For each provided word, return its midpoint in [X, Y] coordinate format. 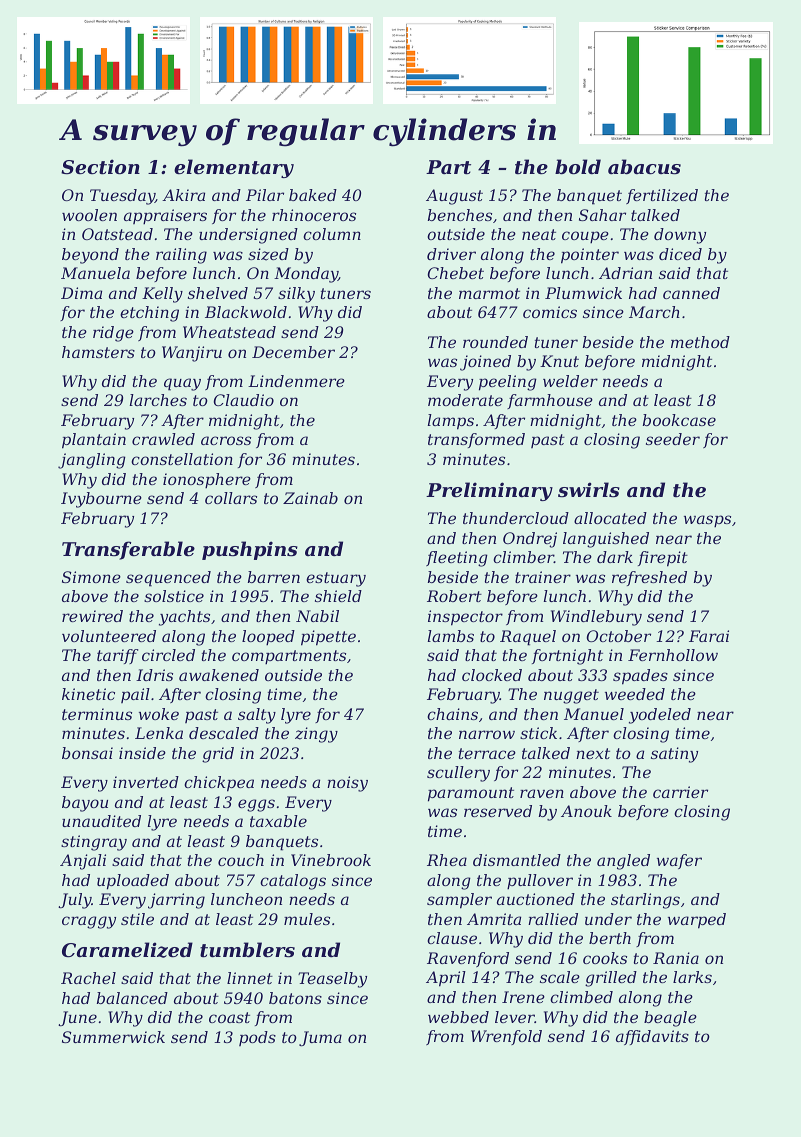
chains [452, 714]
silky [296, 295]
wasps [707, 521]
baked [313, 195]
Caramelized [127, 950]
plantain [94, 441]
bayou [85, 804]
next [593, 753]
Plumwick [583, 293]
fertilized [662, 196]
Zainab [310, 498]
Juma [320, 1039]
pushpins [250, 550]
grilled [611, 979]
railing [181, 256]
